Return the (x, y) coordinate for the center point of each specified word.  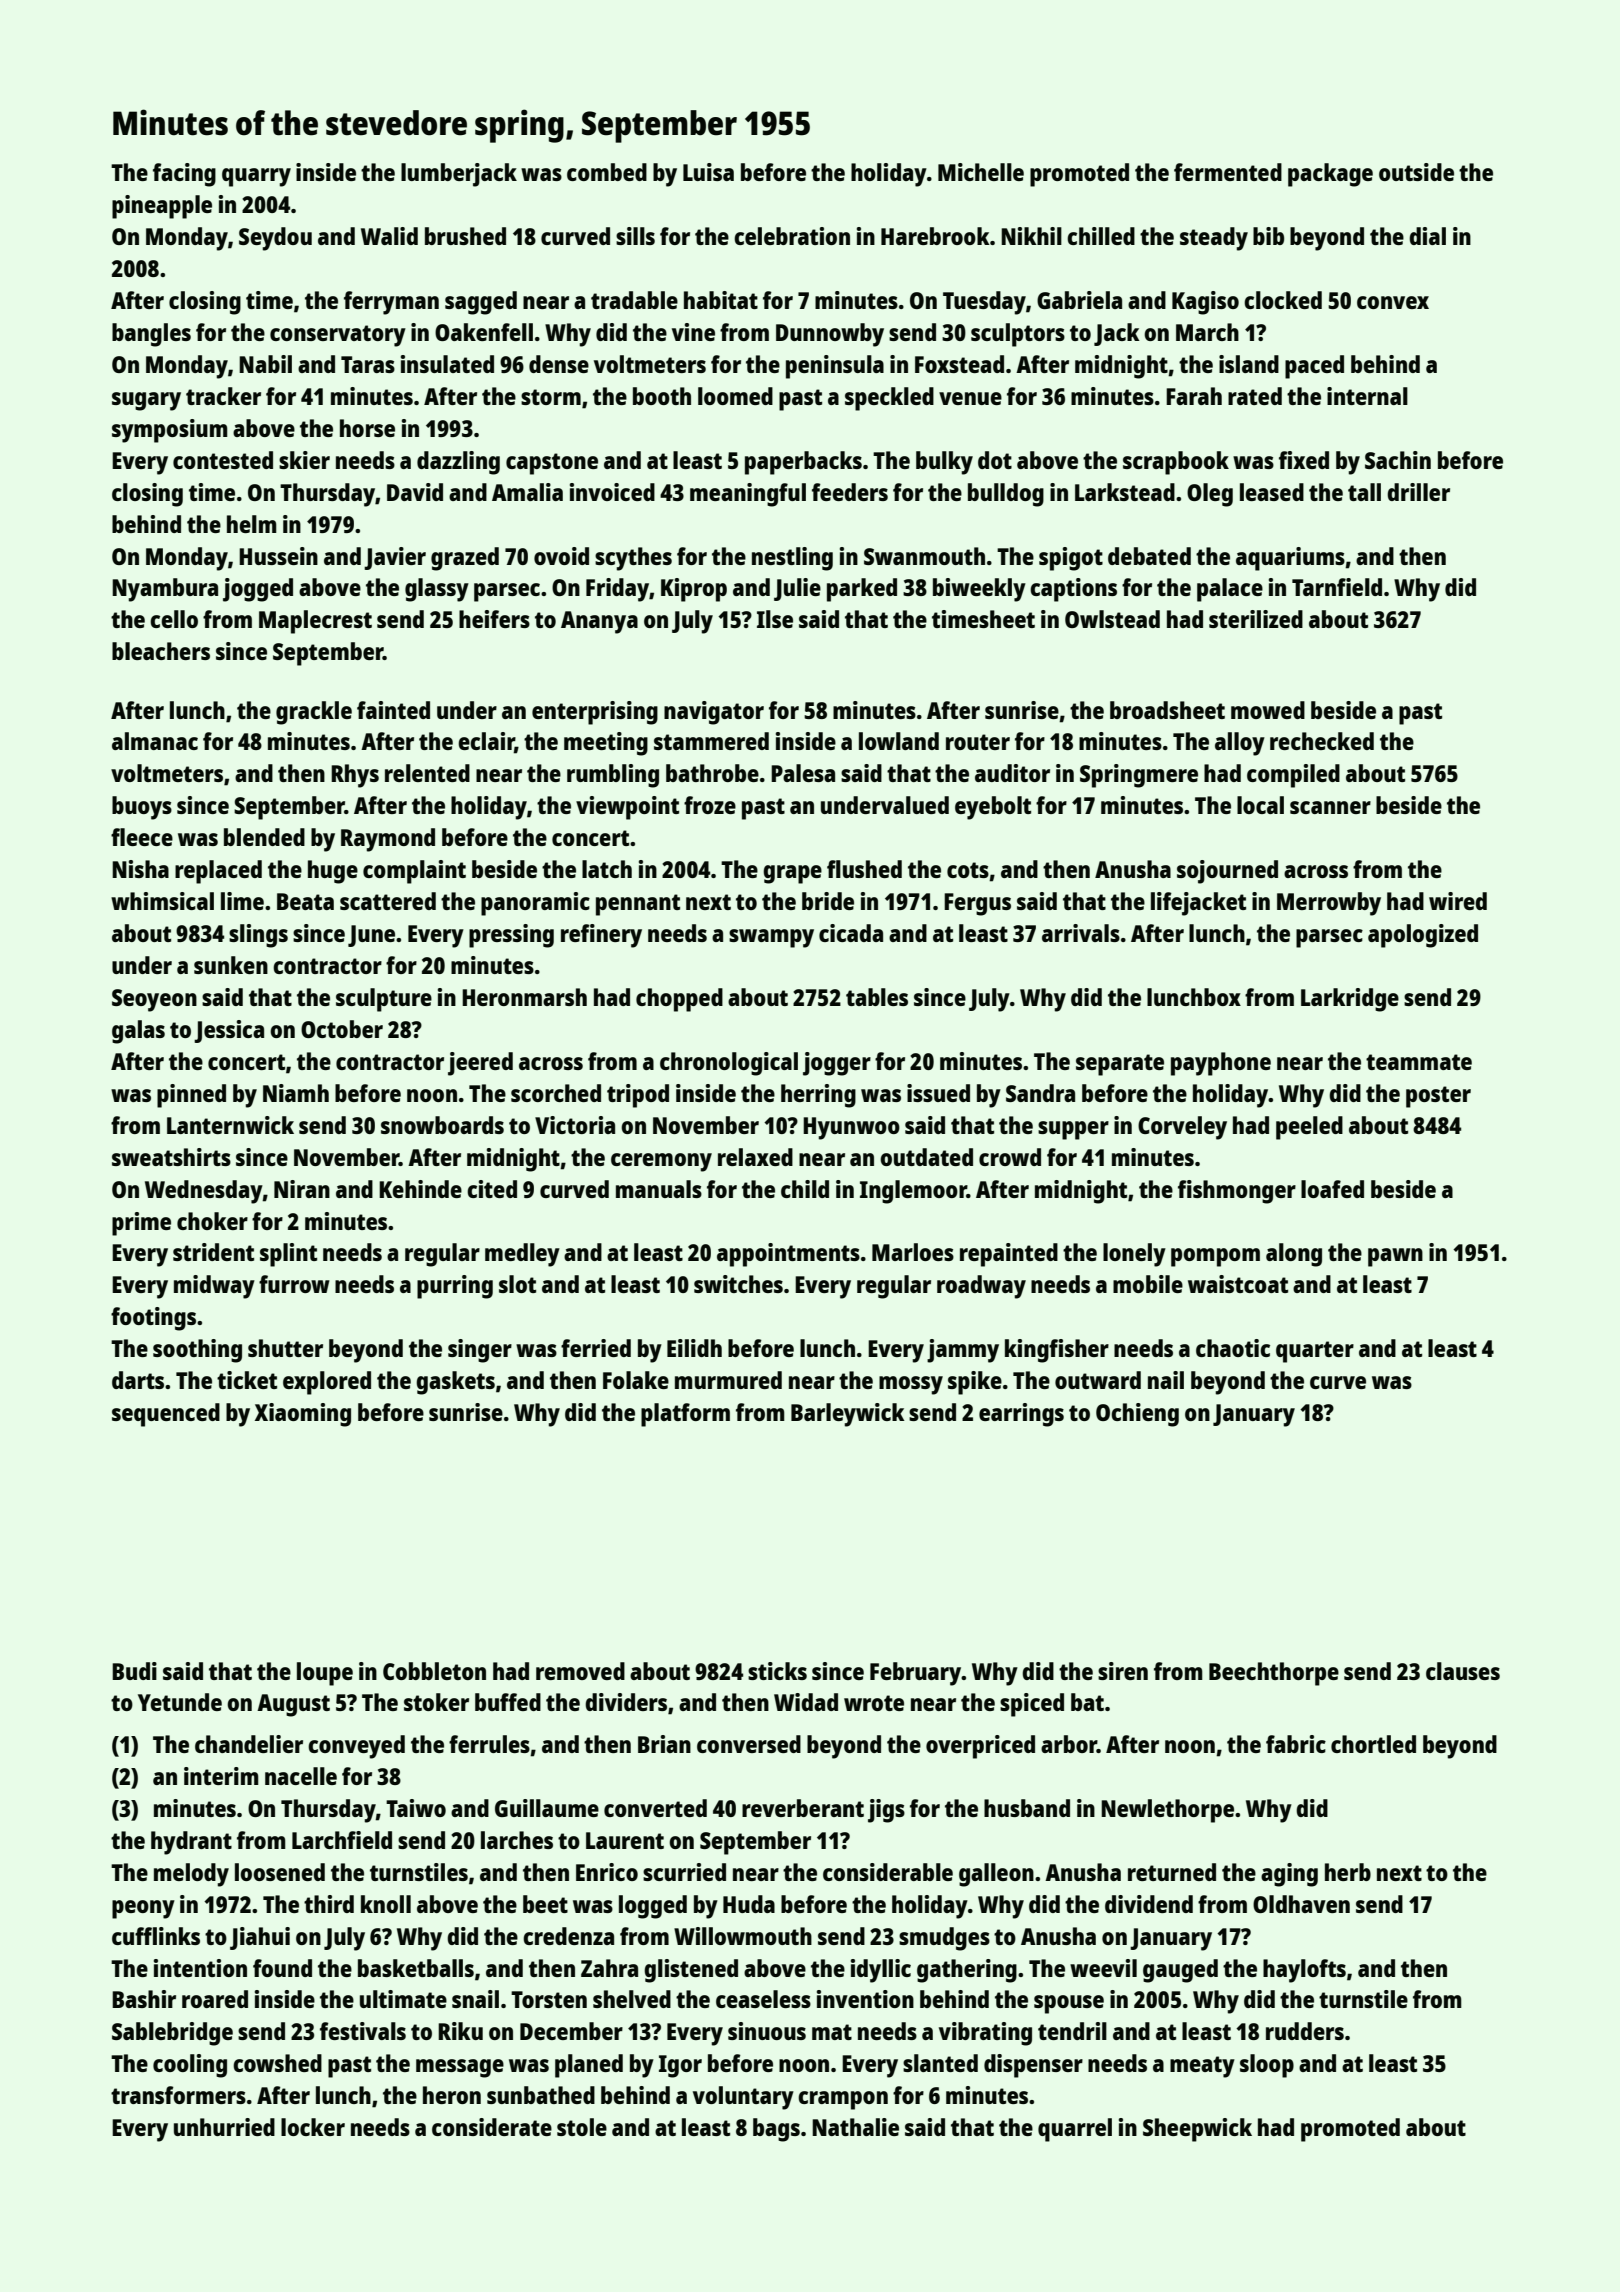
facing (184, 175)
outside (1416, 172)
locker (313, 2127)
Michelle (981, 172)
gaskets (455, 1383)
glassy (437, 590)
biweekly (979, 590)
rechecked (1322, 741)
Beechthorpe (1274, 1674)
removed (580, 1671)
